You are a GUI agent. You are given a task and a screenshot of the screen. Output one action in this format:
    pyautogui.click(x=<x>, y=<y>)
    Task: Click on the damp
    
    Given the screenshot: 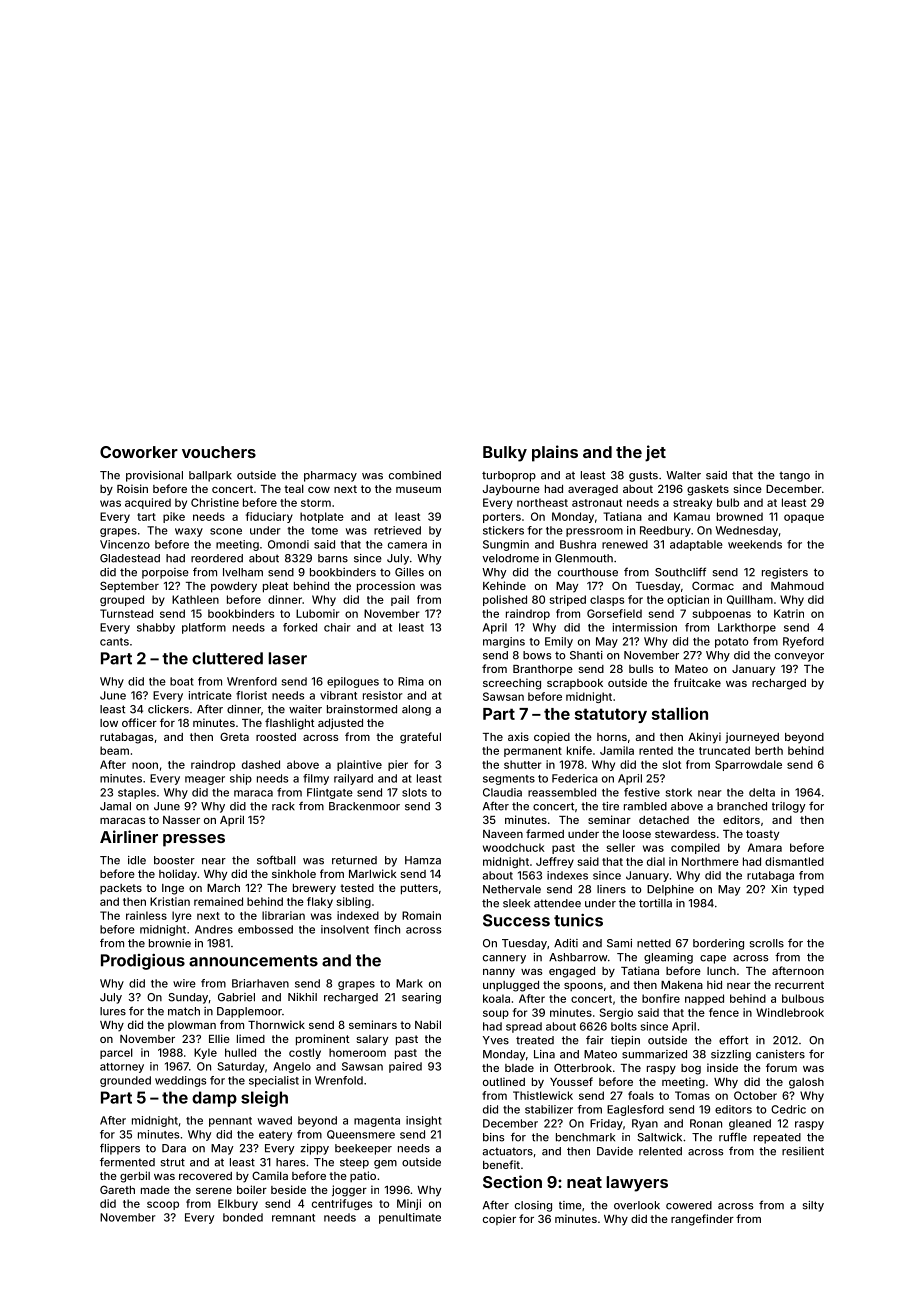 What is the action you would take?
    pyautogui.click(x=214, y=1099)
